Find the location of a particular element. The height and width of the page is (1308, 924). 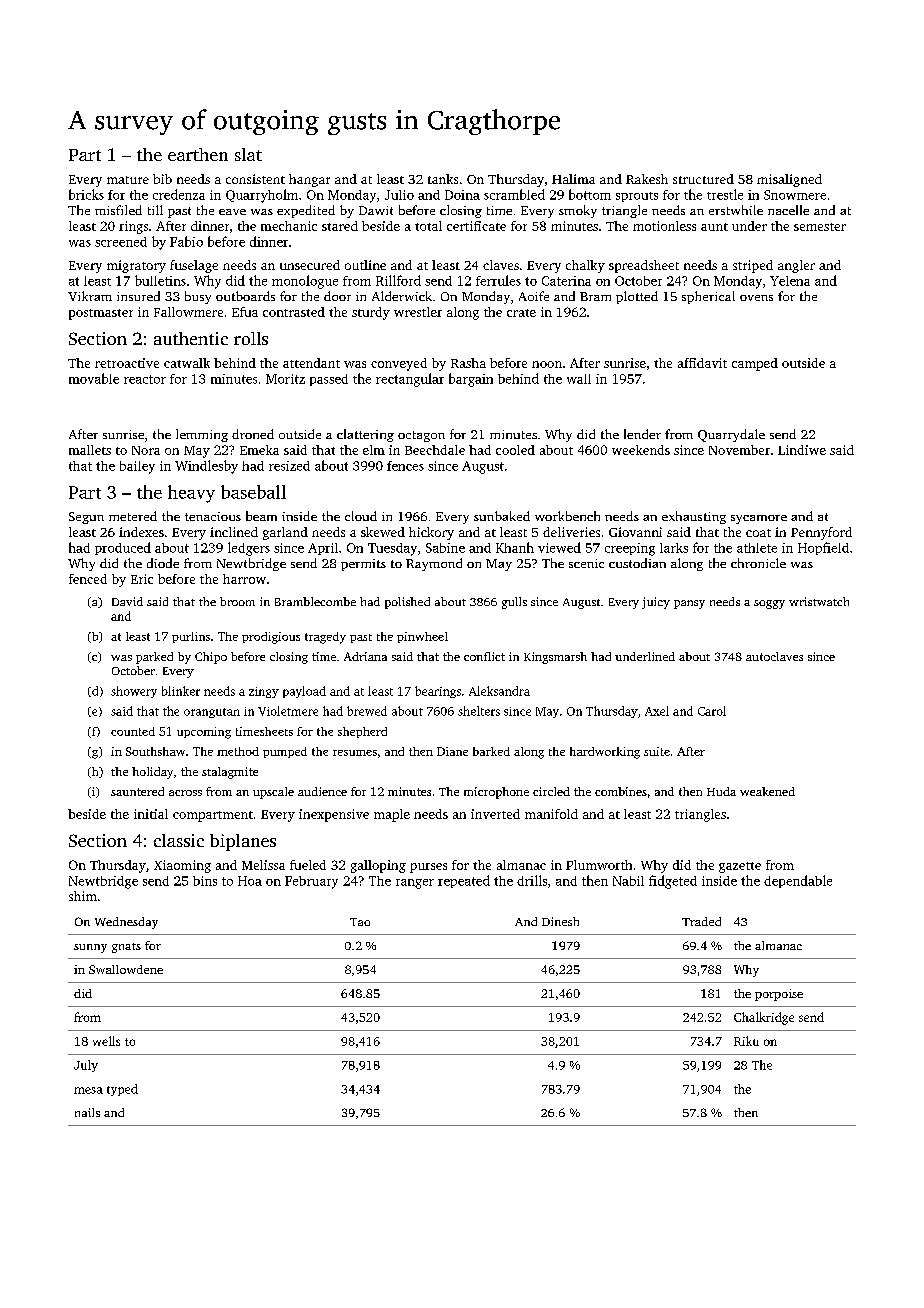

semester is located at coordinates (820, 227).
